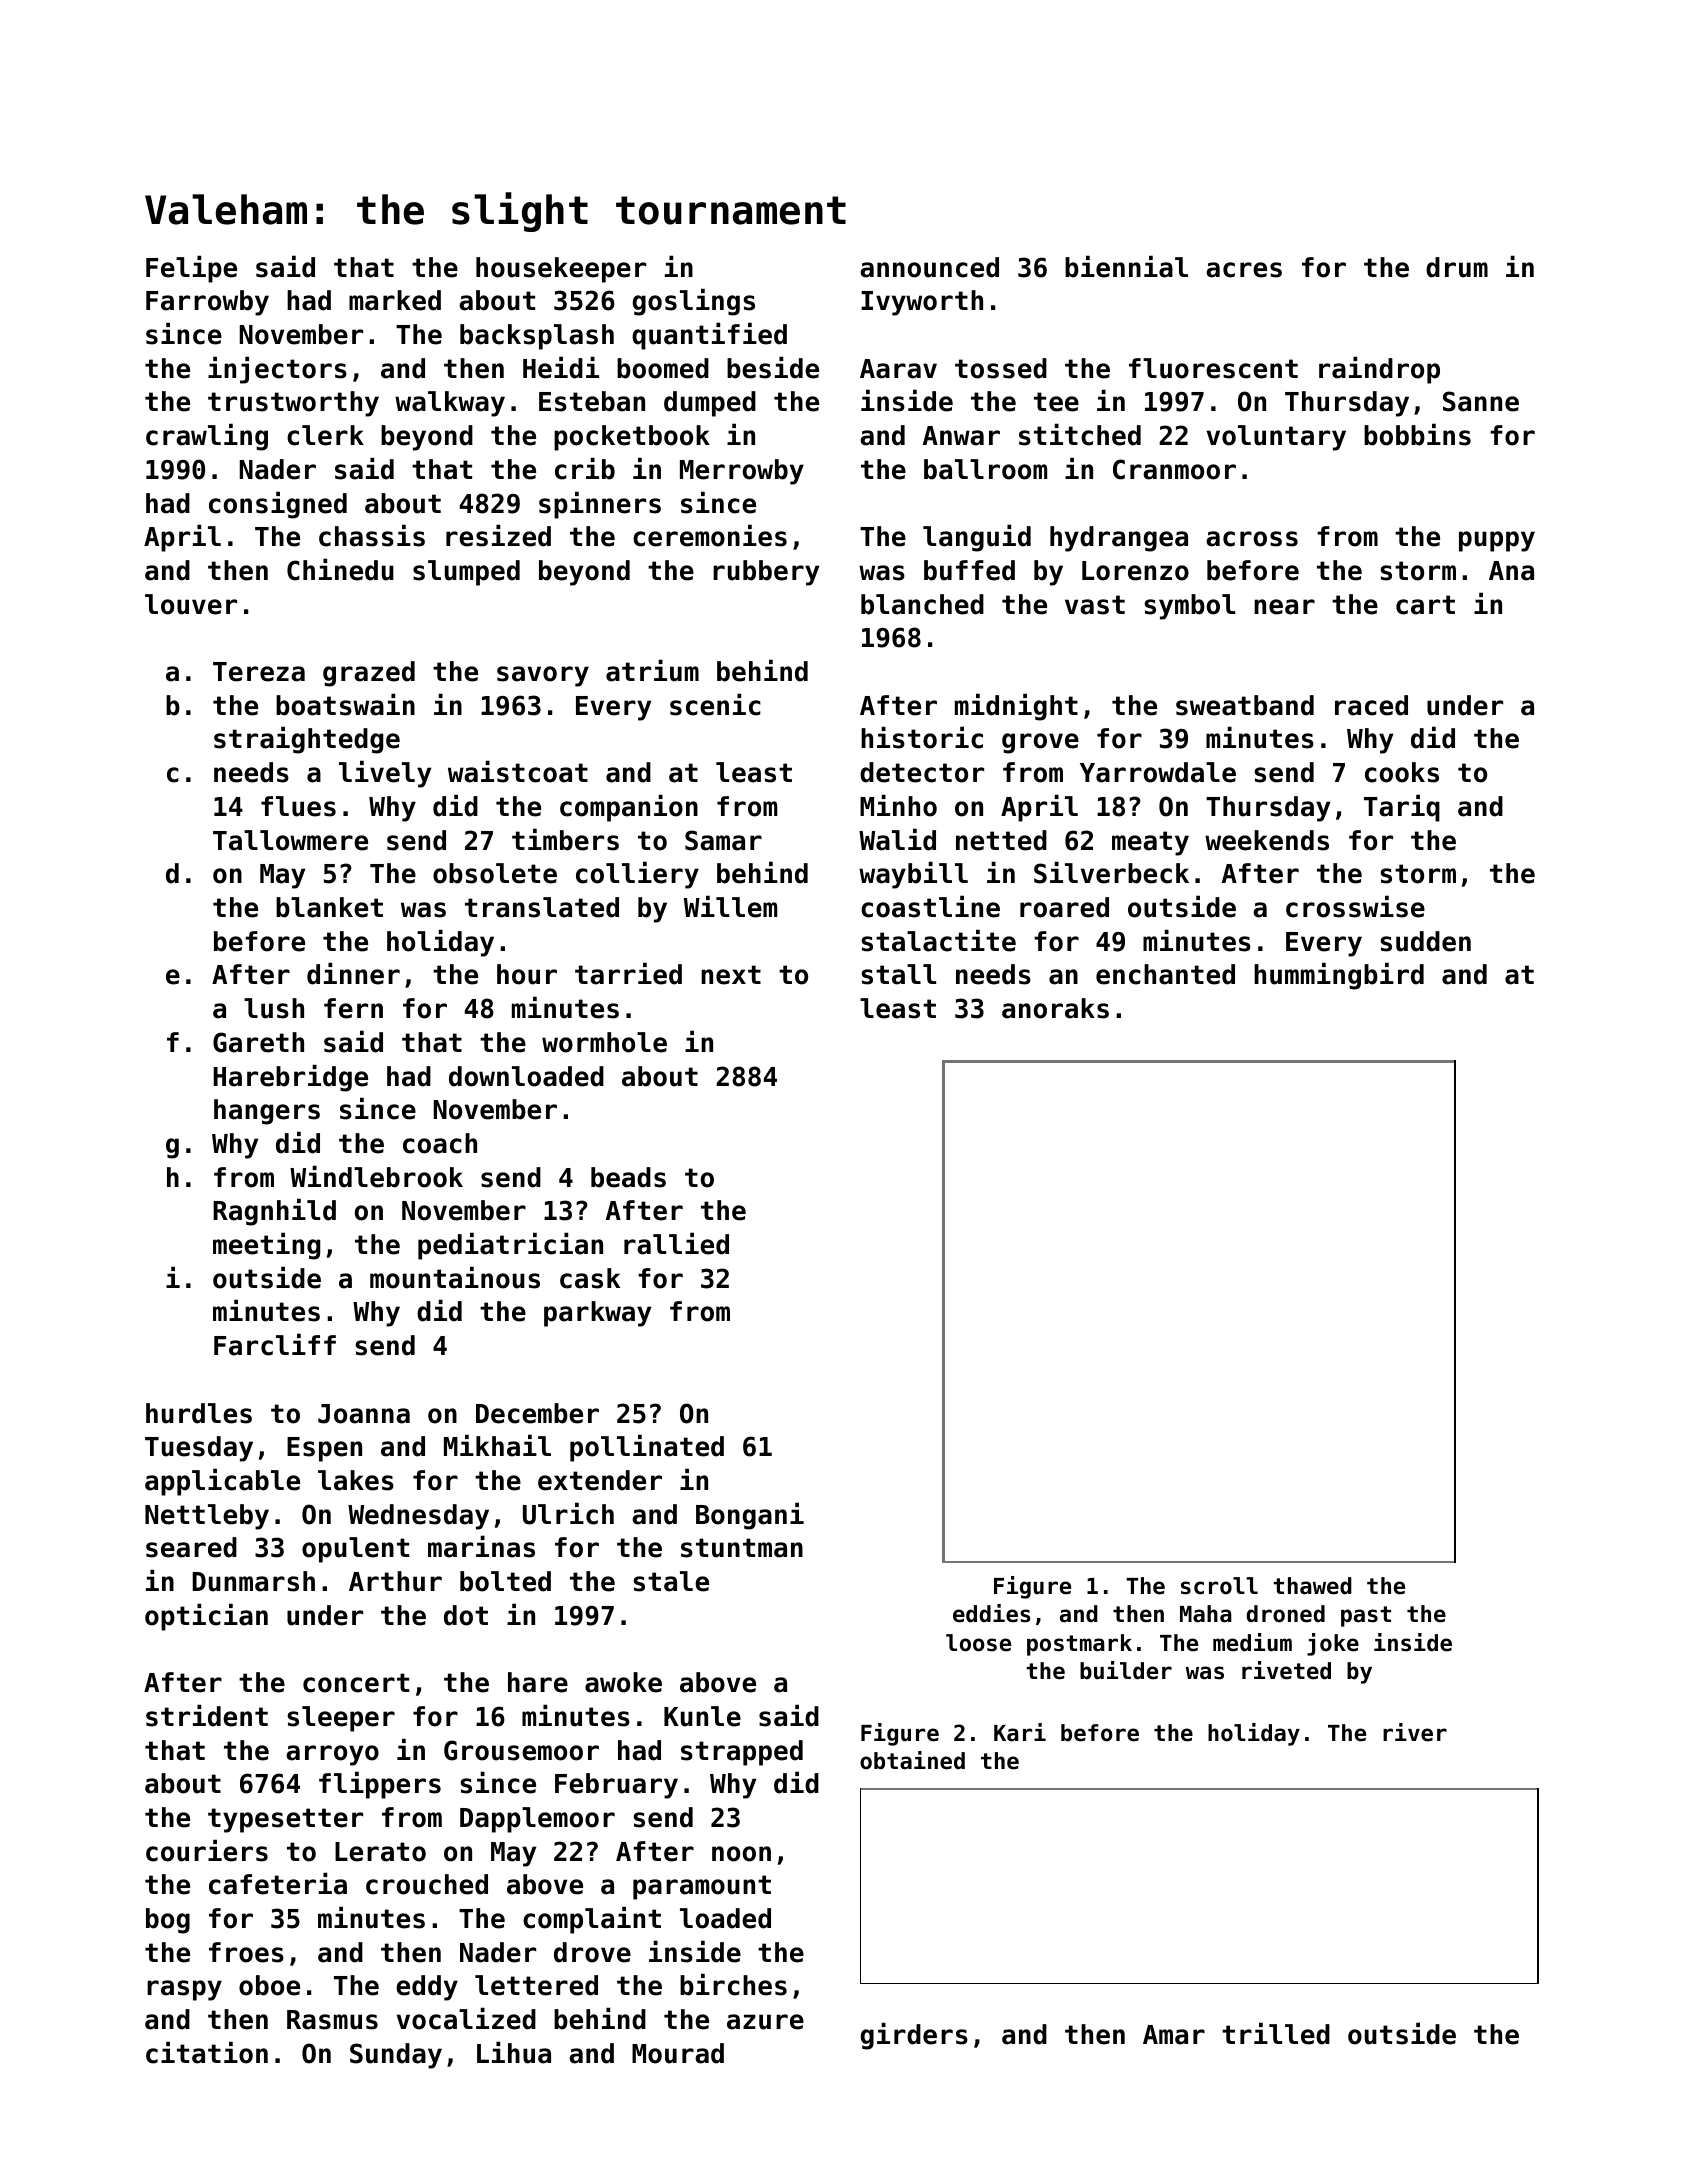 Image resolution: width=1683 pixels, height=2178 pixels. What do you see at coordinates (199, 1413) in the page?
I see `hurdles` at bounding box center [199, 1413].
